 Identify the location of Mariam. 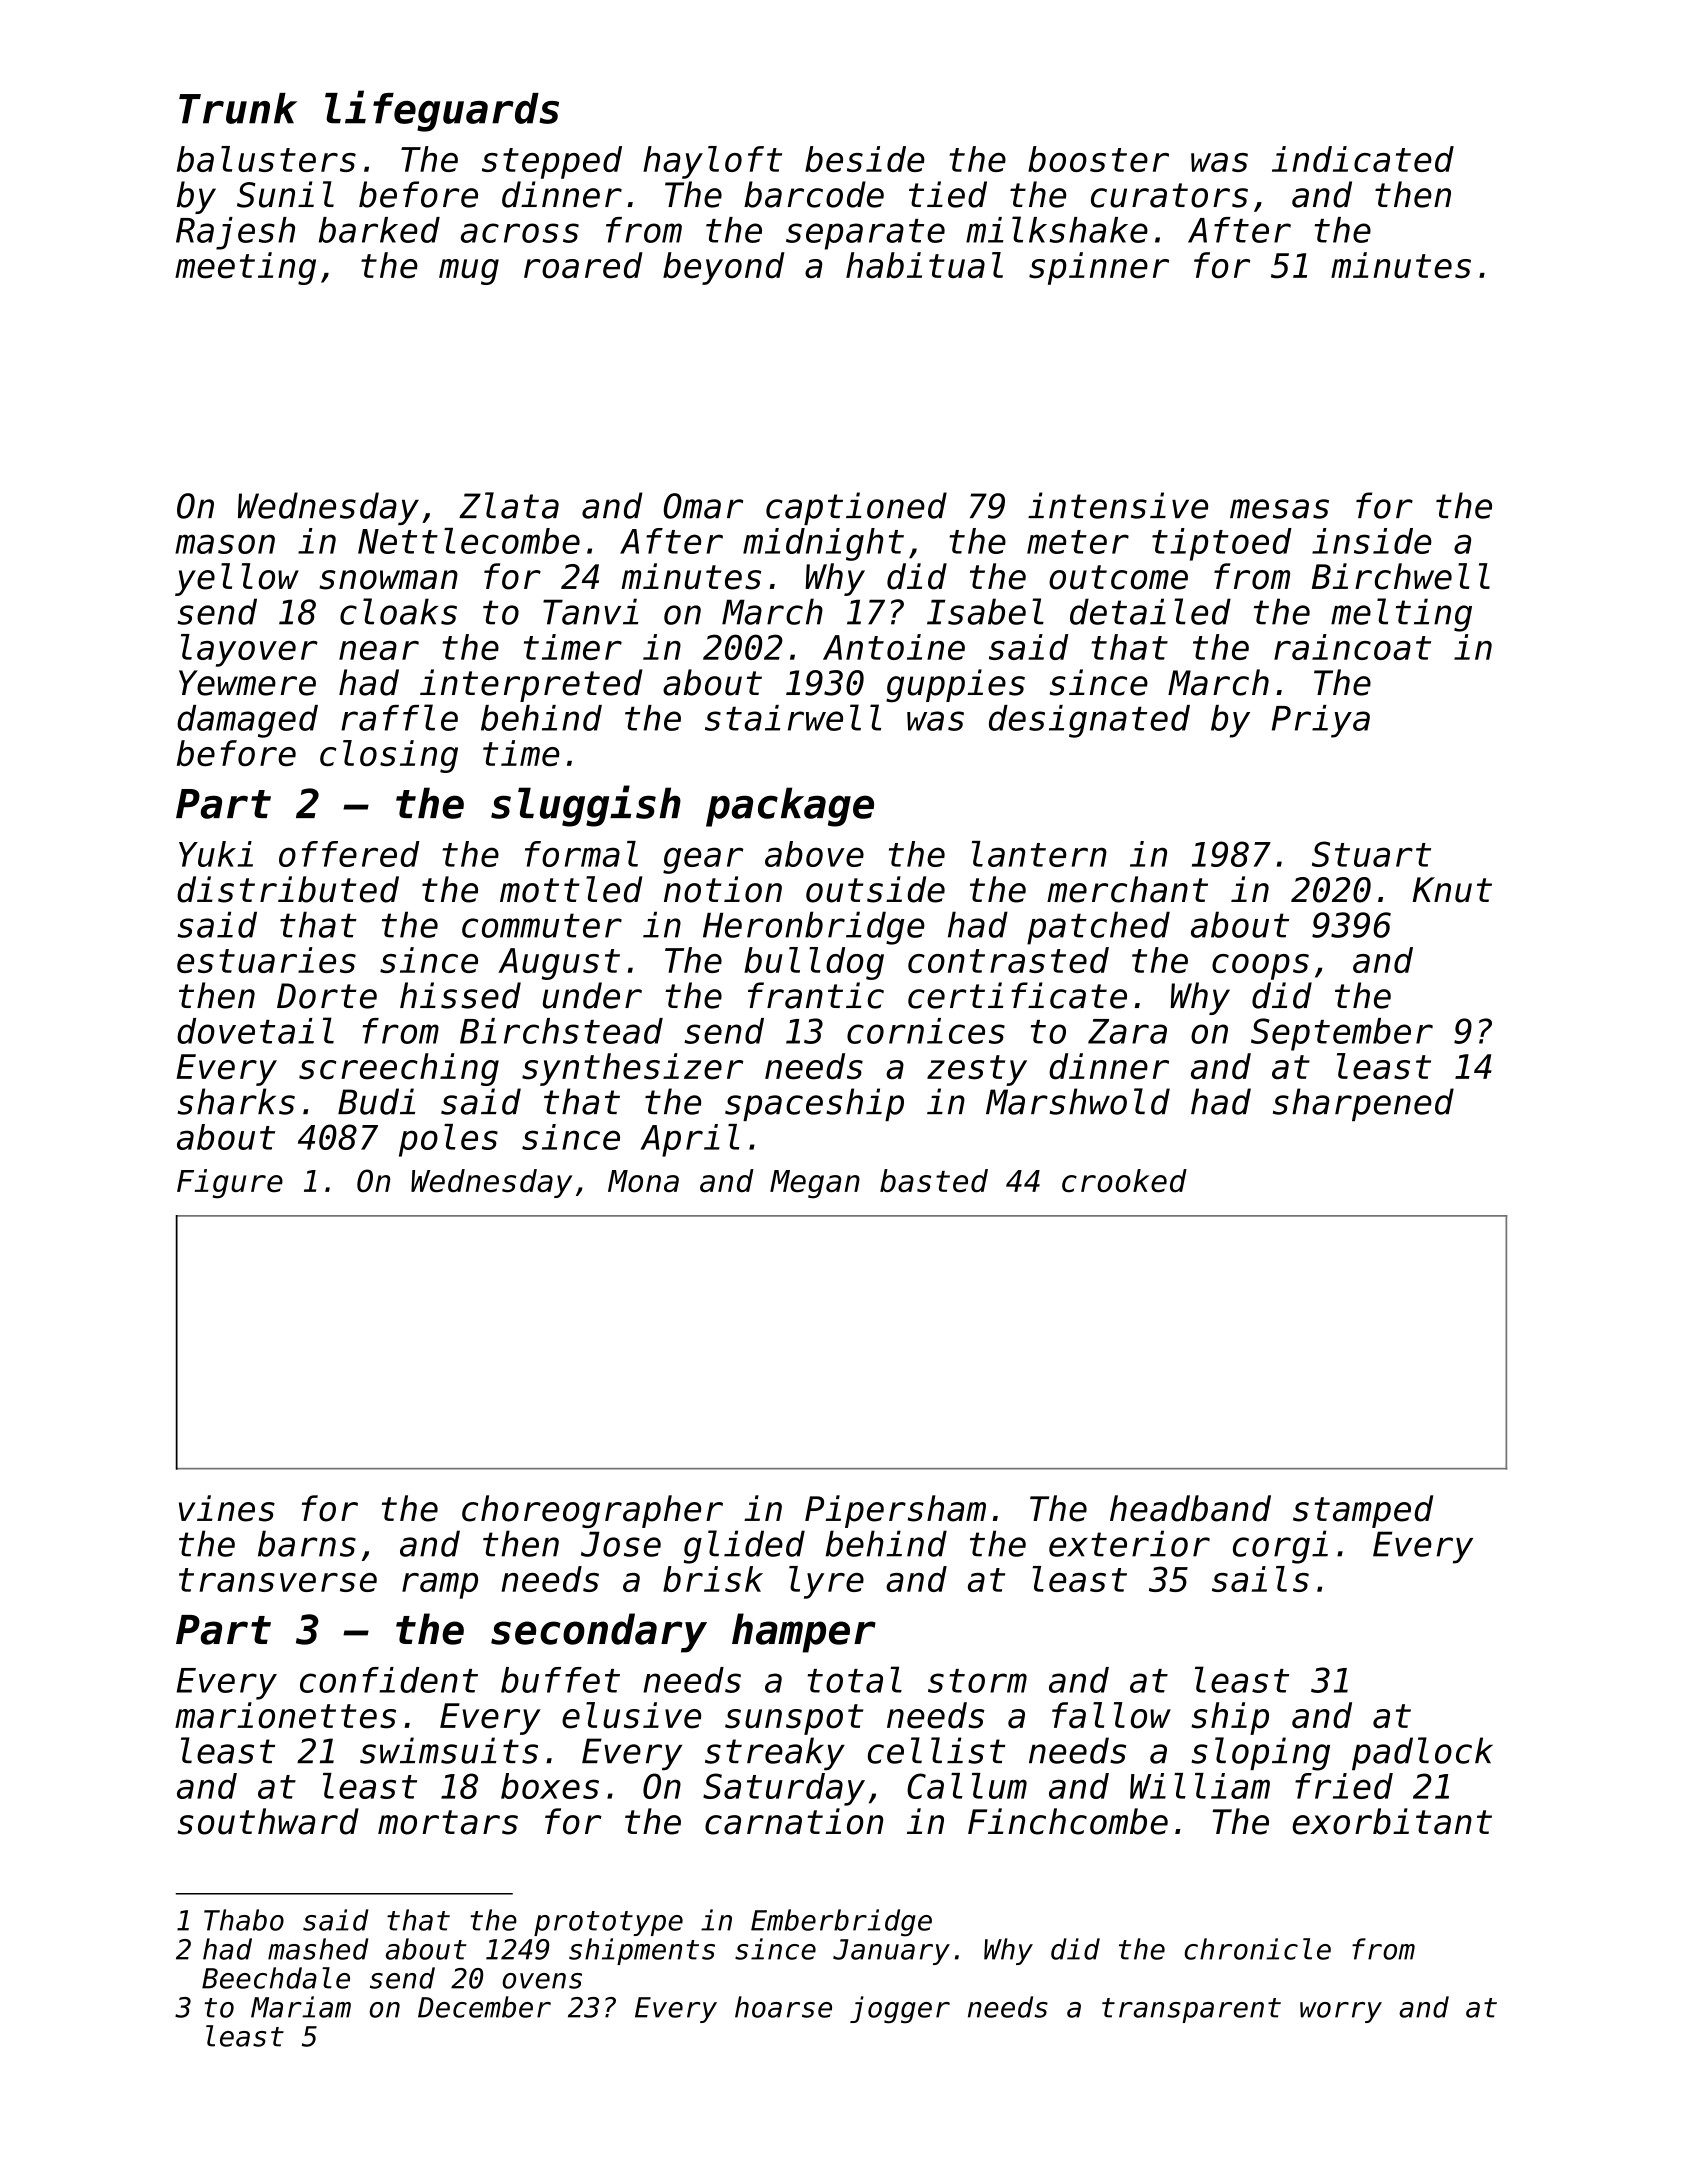
(301, 2007).
